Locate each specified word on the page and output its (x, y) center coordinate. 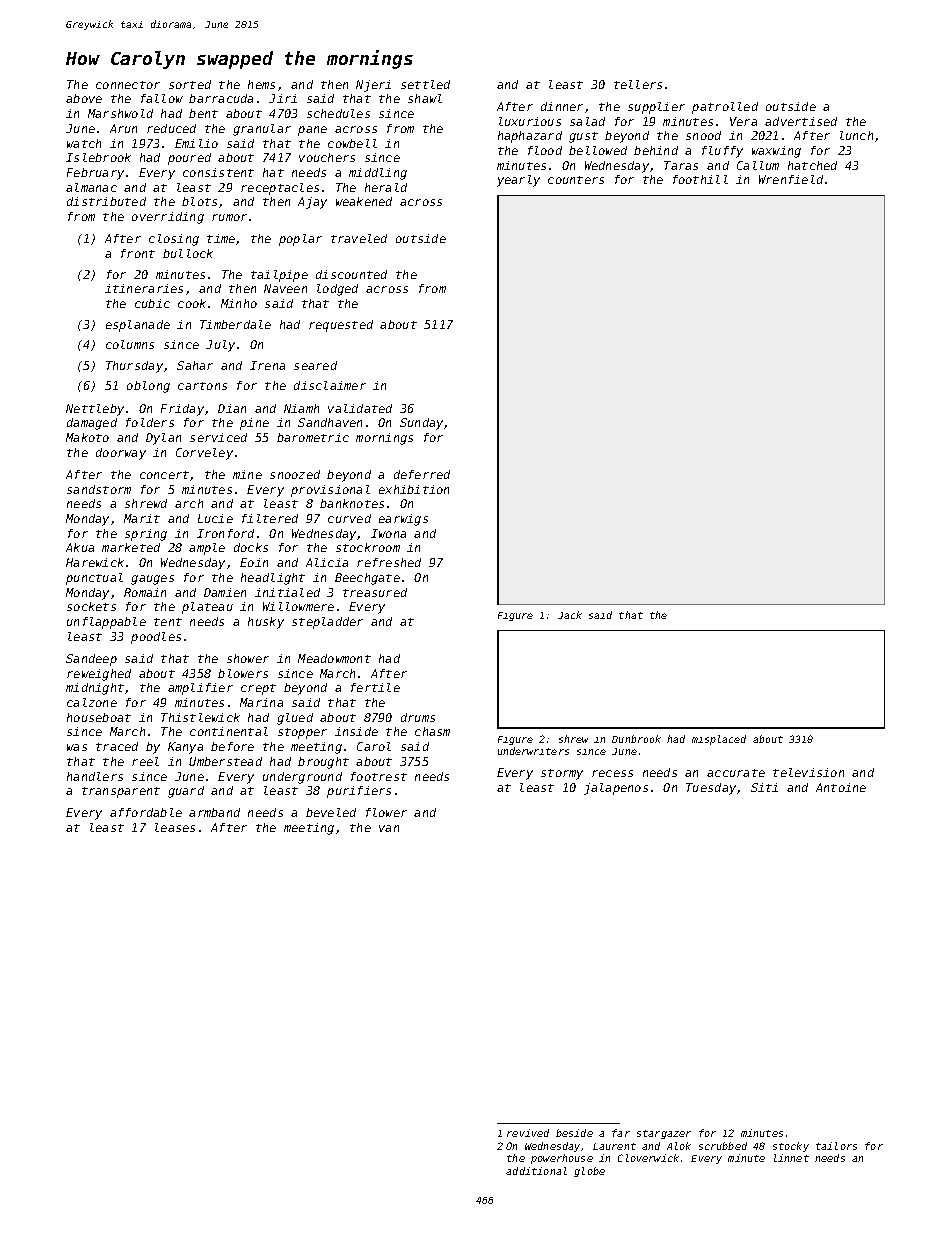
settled (425, 84)
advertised (801, 121)
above (84, 98)
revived (528, 1133)
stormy (562, 774)
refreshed (389, 562)
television (808, 772)
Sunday (422, 424)
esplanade (138, 326)
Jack (570, 615)
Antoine (841, 787)
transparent (121, 792)
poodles (156, 638)
